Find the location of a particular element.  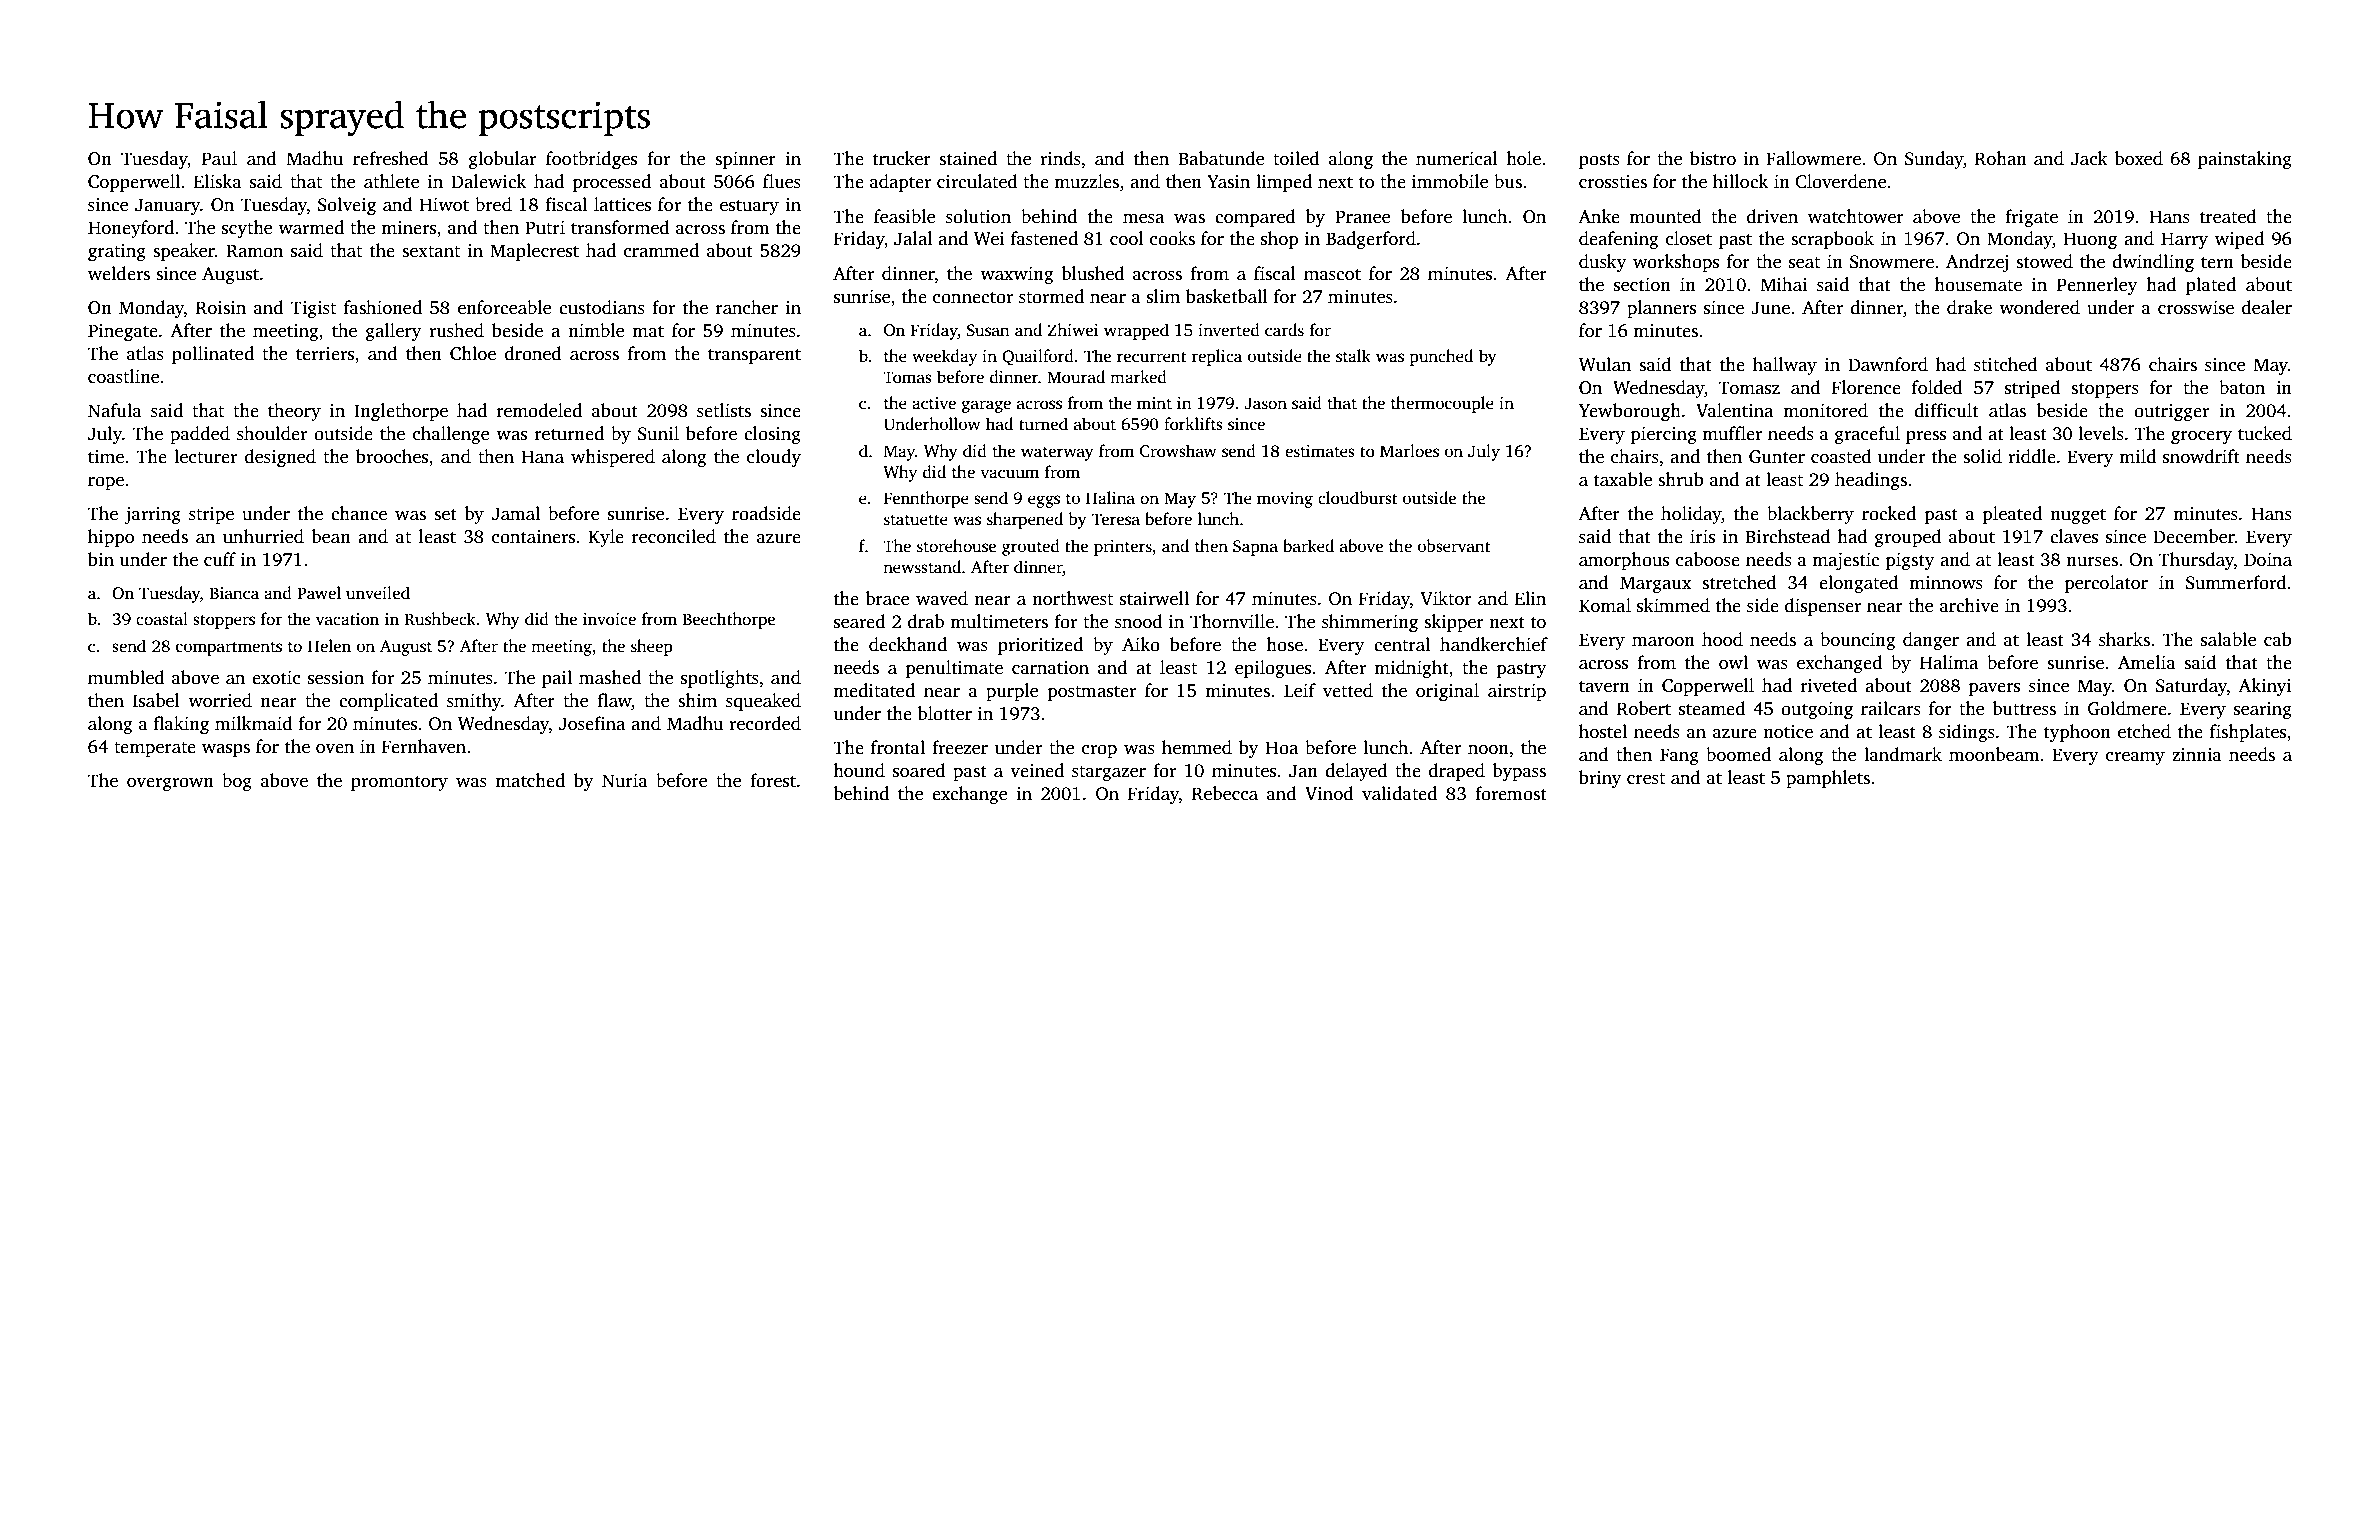

globular is located at coordinates (502, 160).
